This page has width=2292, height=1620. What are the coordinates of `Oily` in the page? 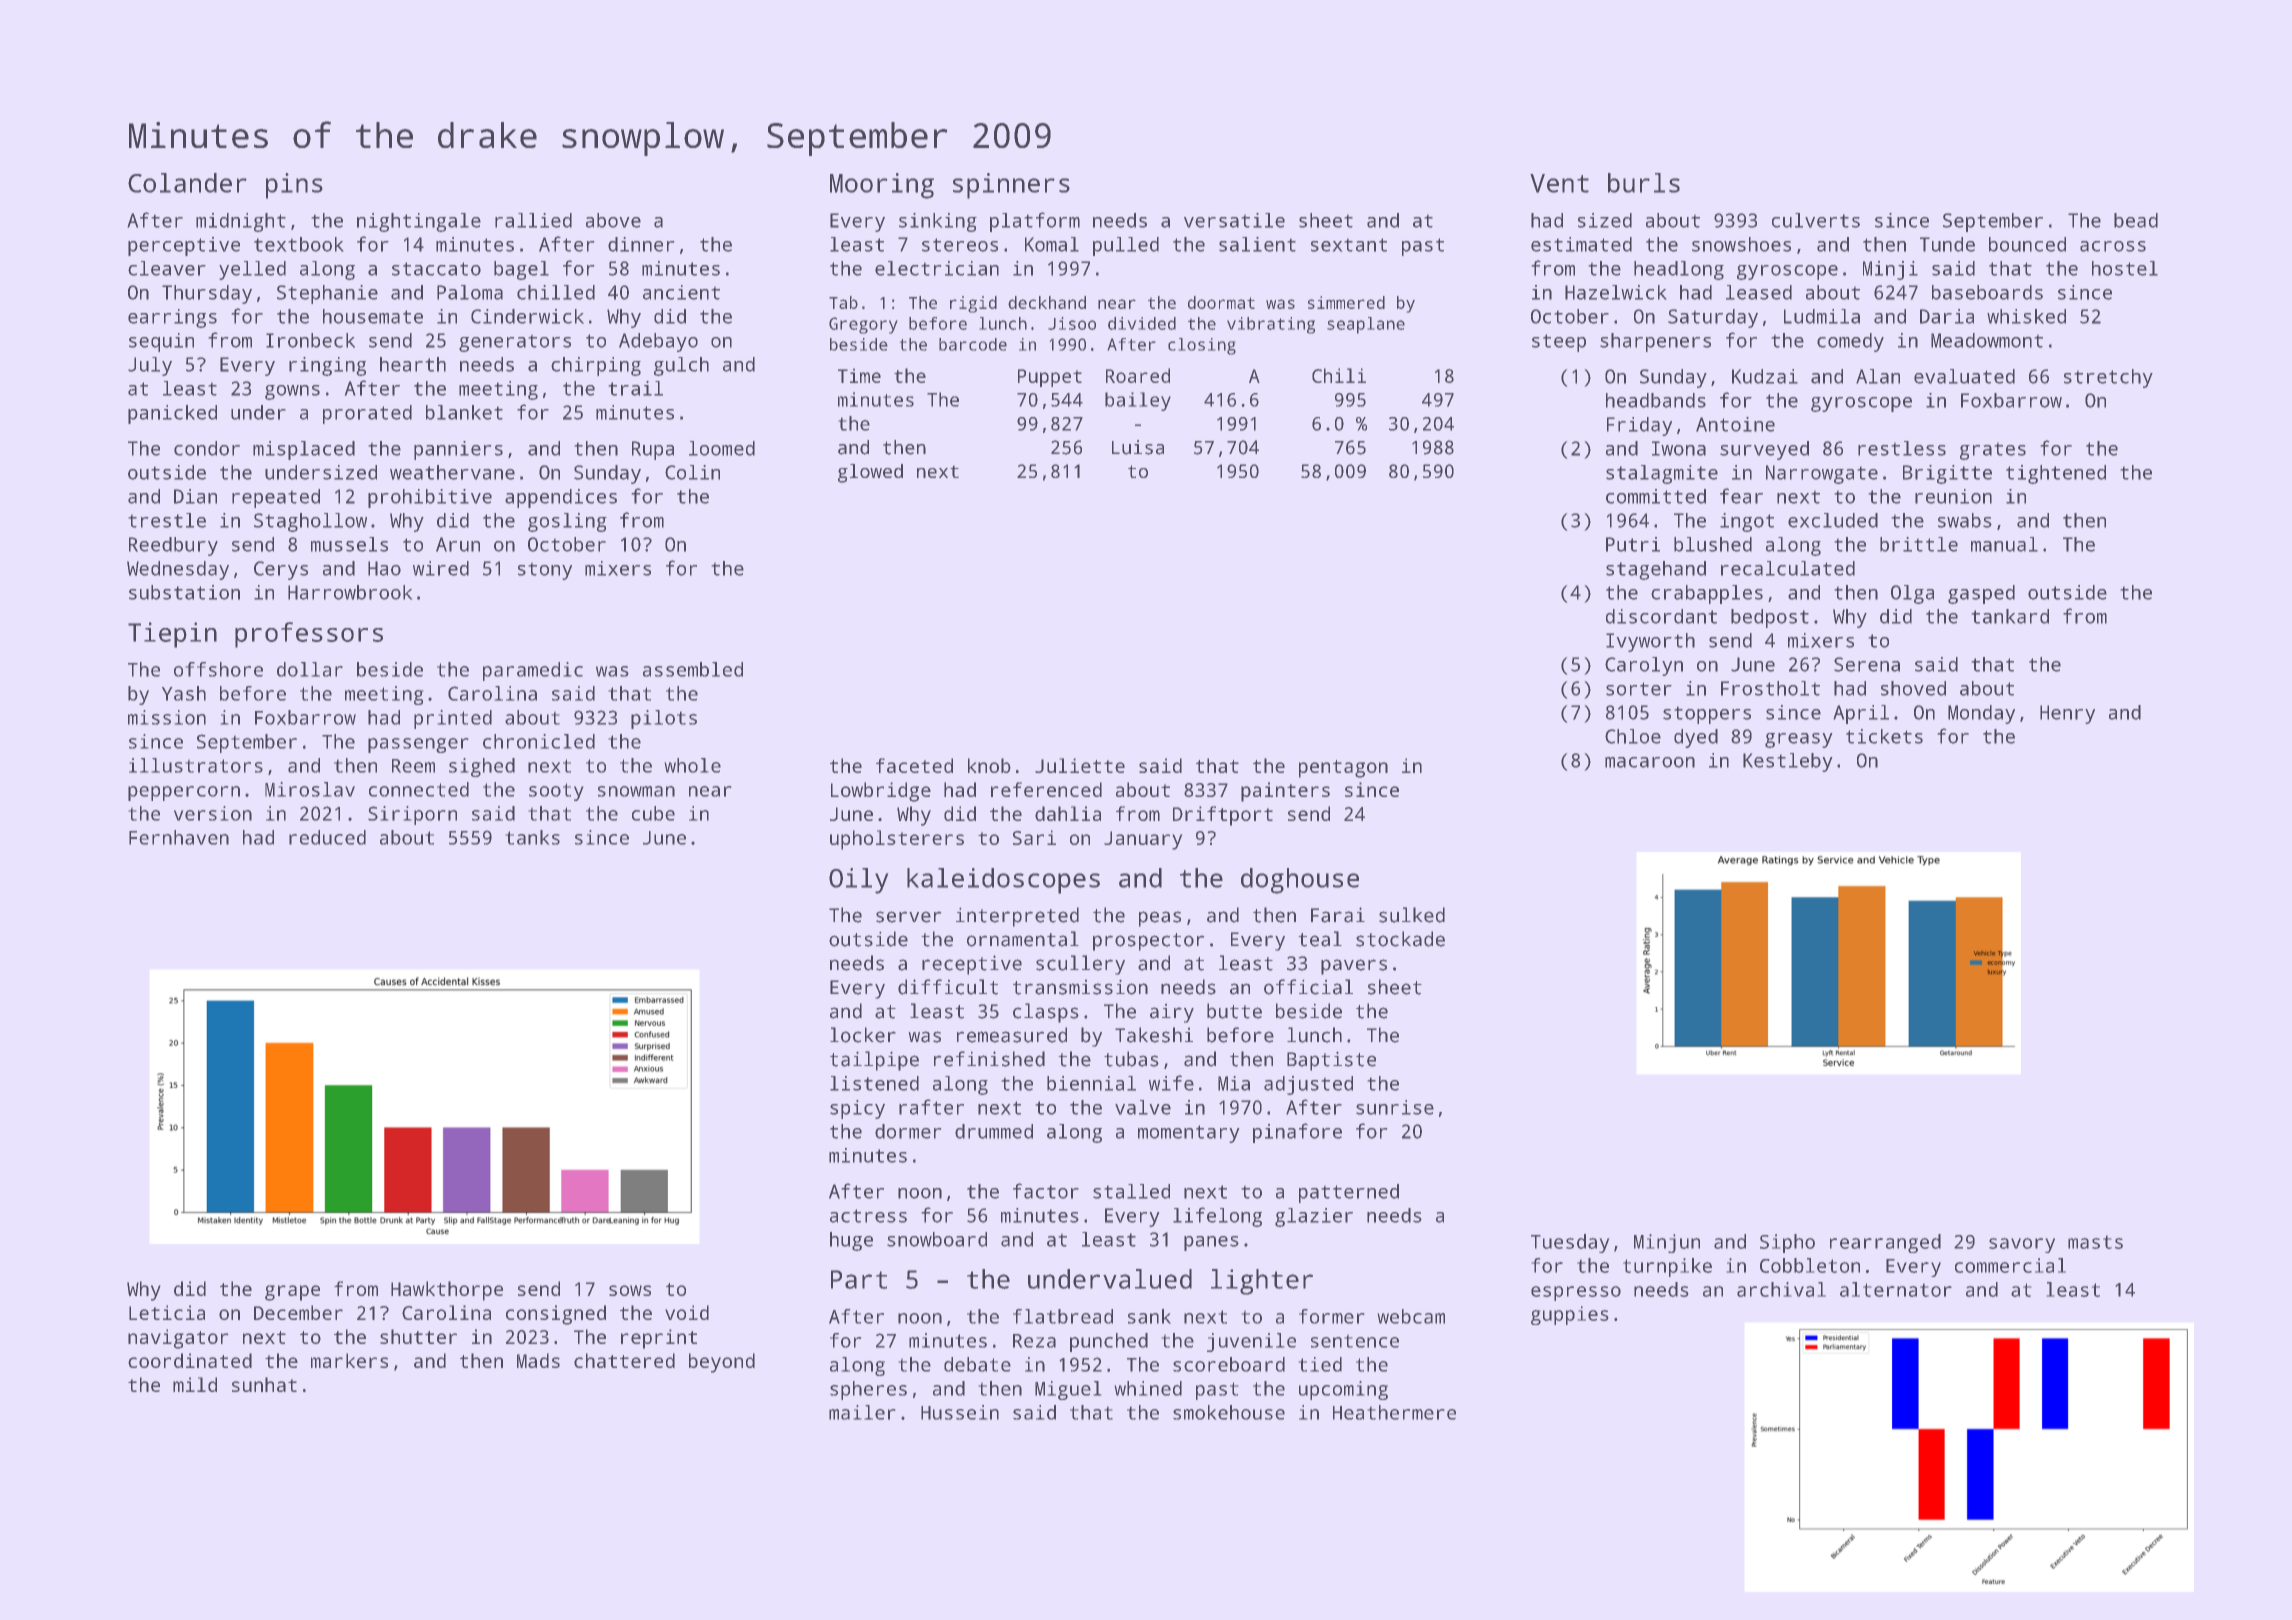 It's located at (859, 881).
